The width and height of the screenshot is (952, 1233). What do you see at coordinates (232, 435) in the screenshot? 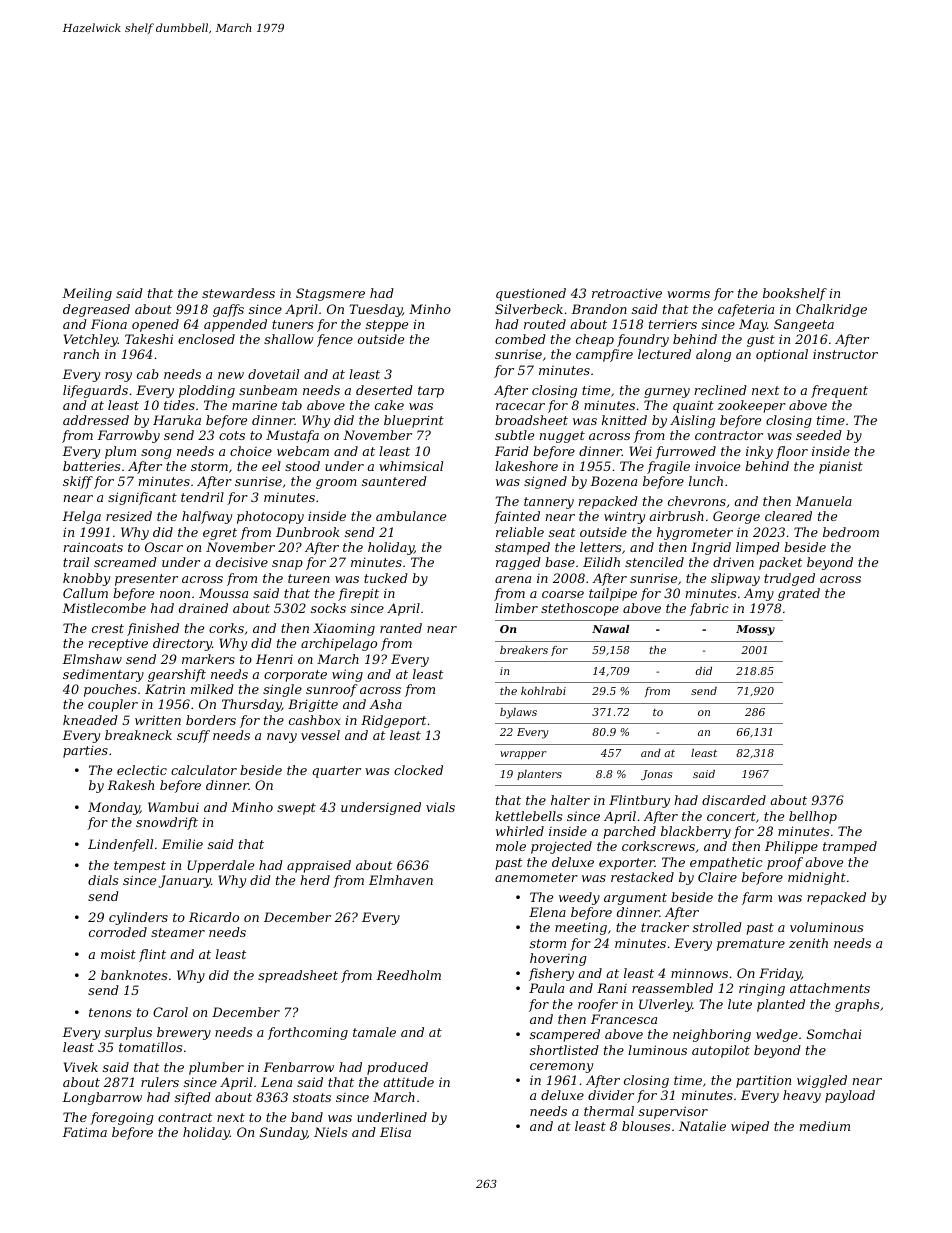
I see `cots` at bounding box center [232, 435].
